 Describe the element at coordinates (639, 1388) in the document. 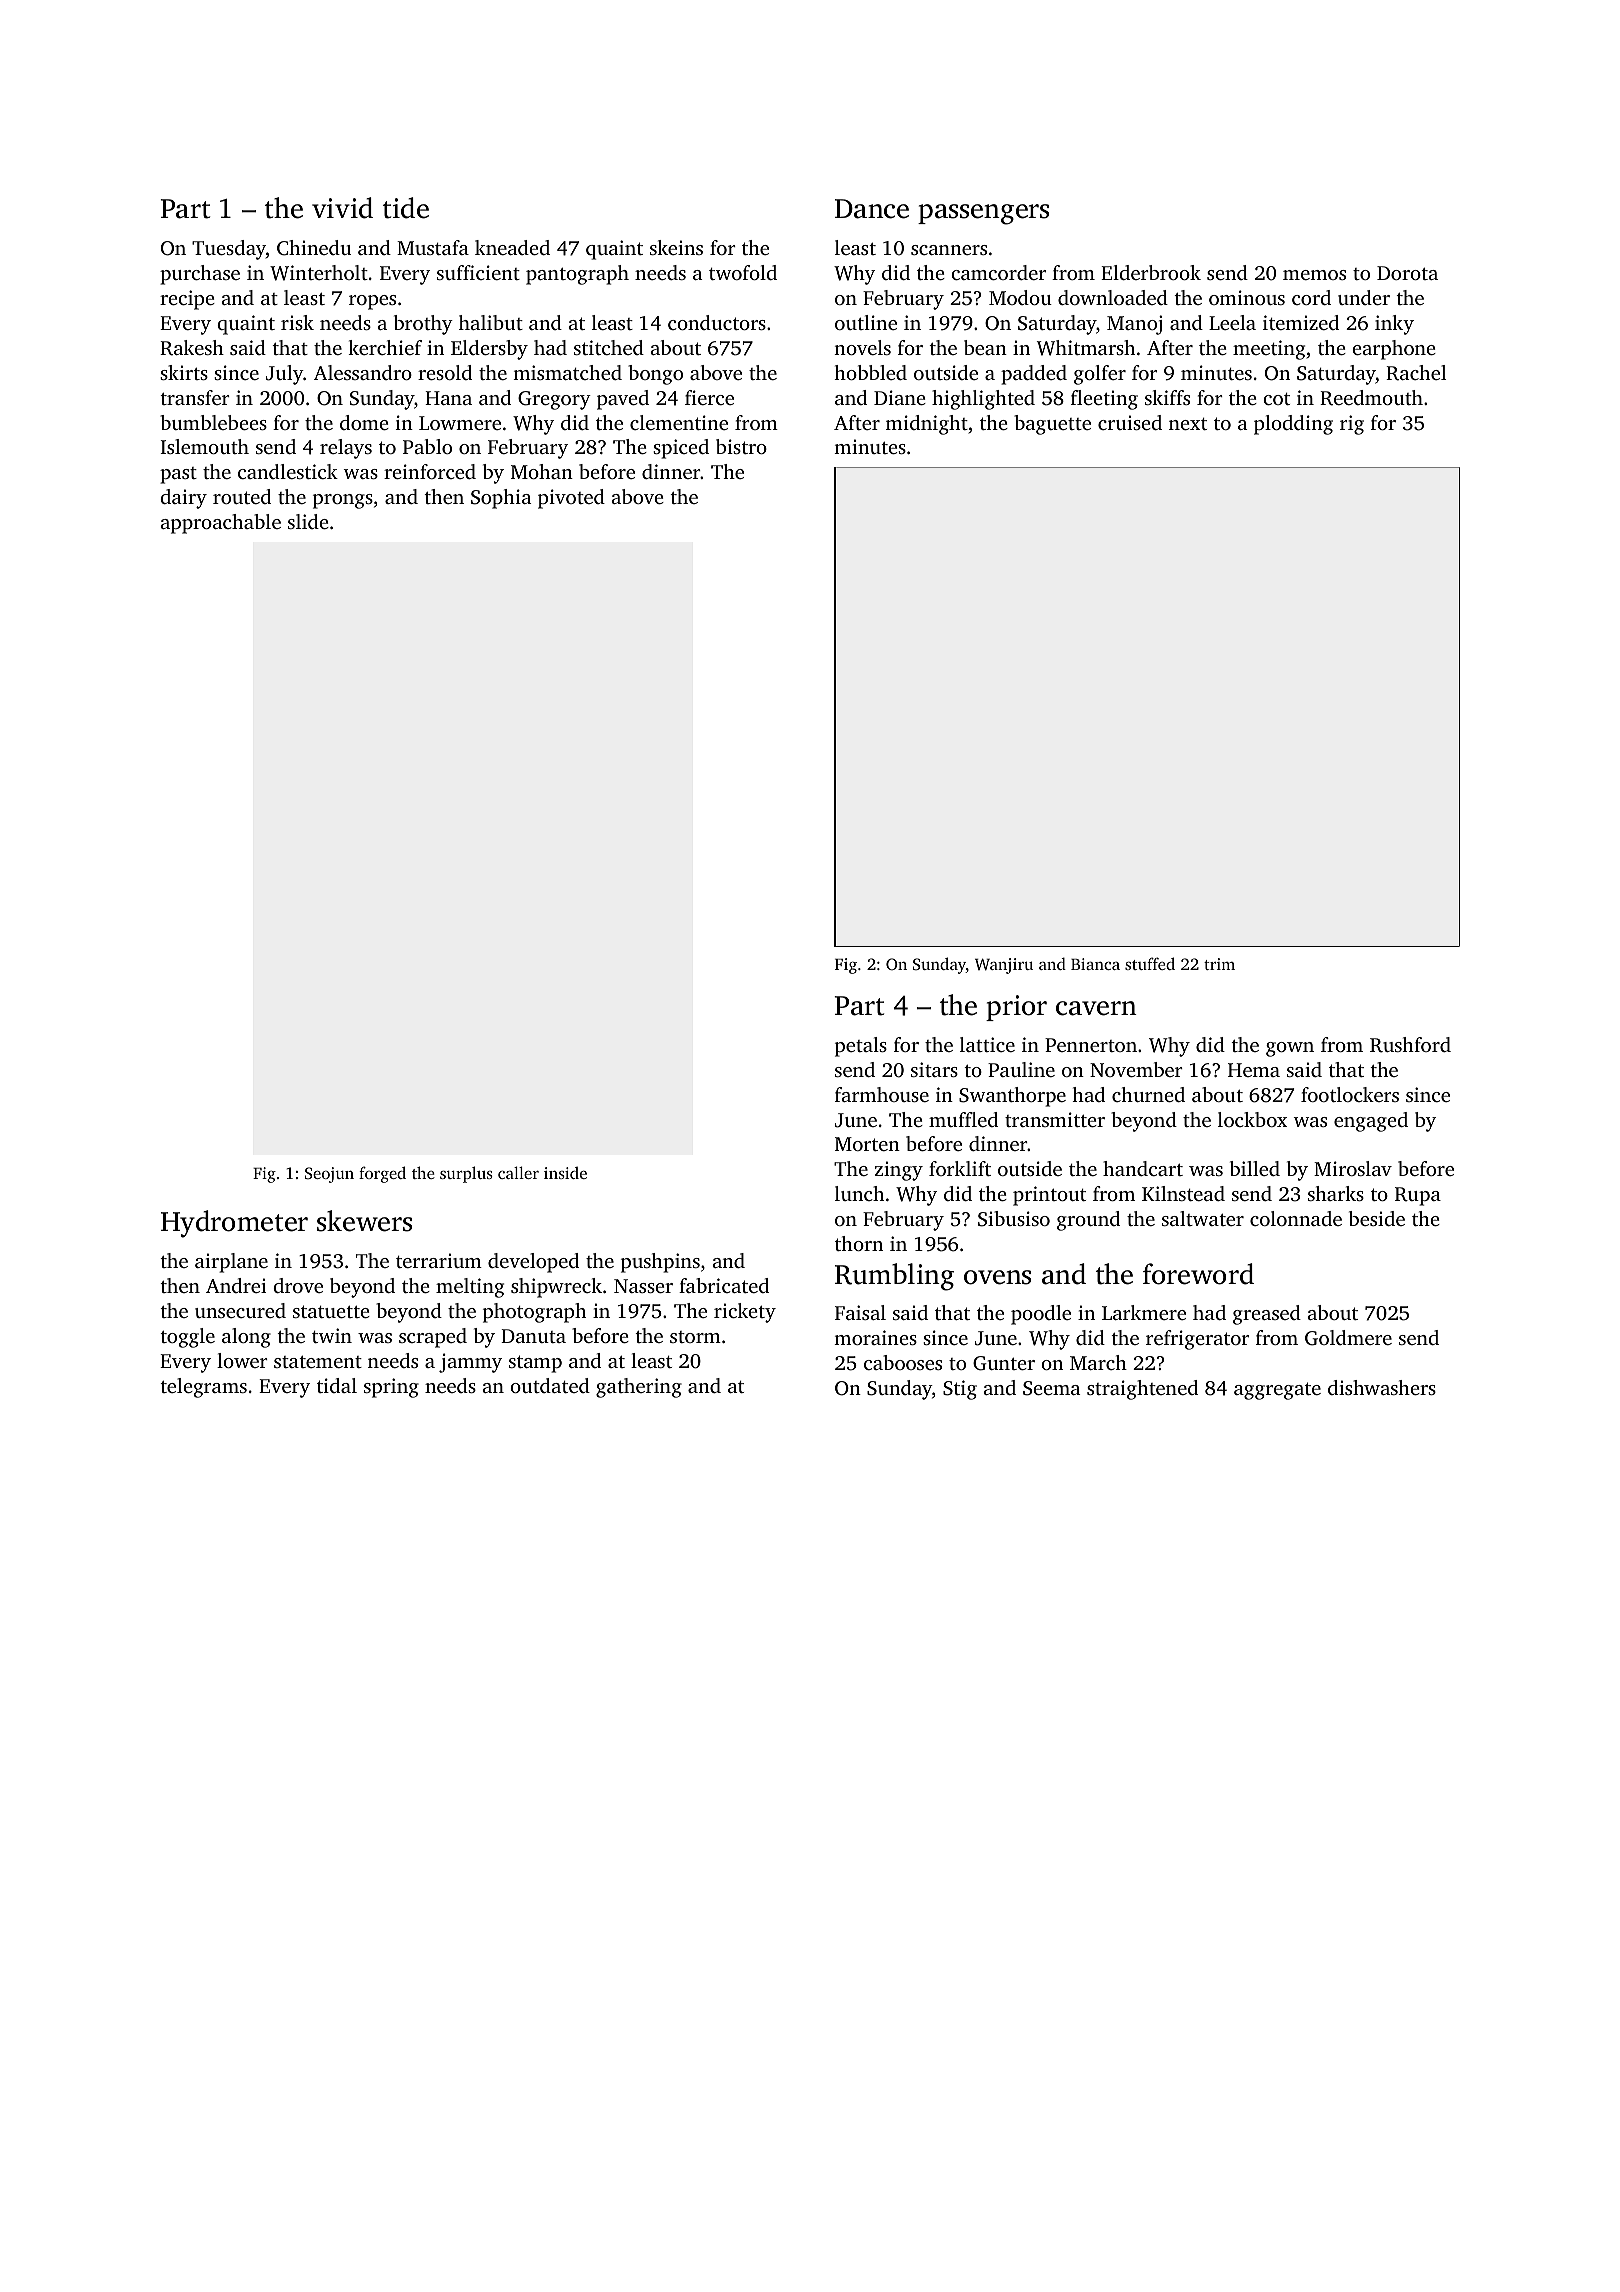

I see `gathering` at that location.
